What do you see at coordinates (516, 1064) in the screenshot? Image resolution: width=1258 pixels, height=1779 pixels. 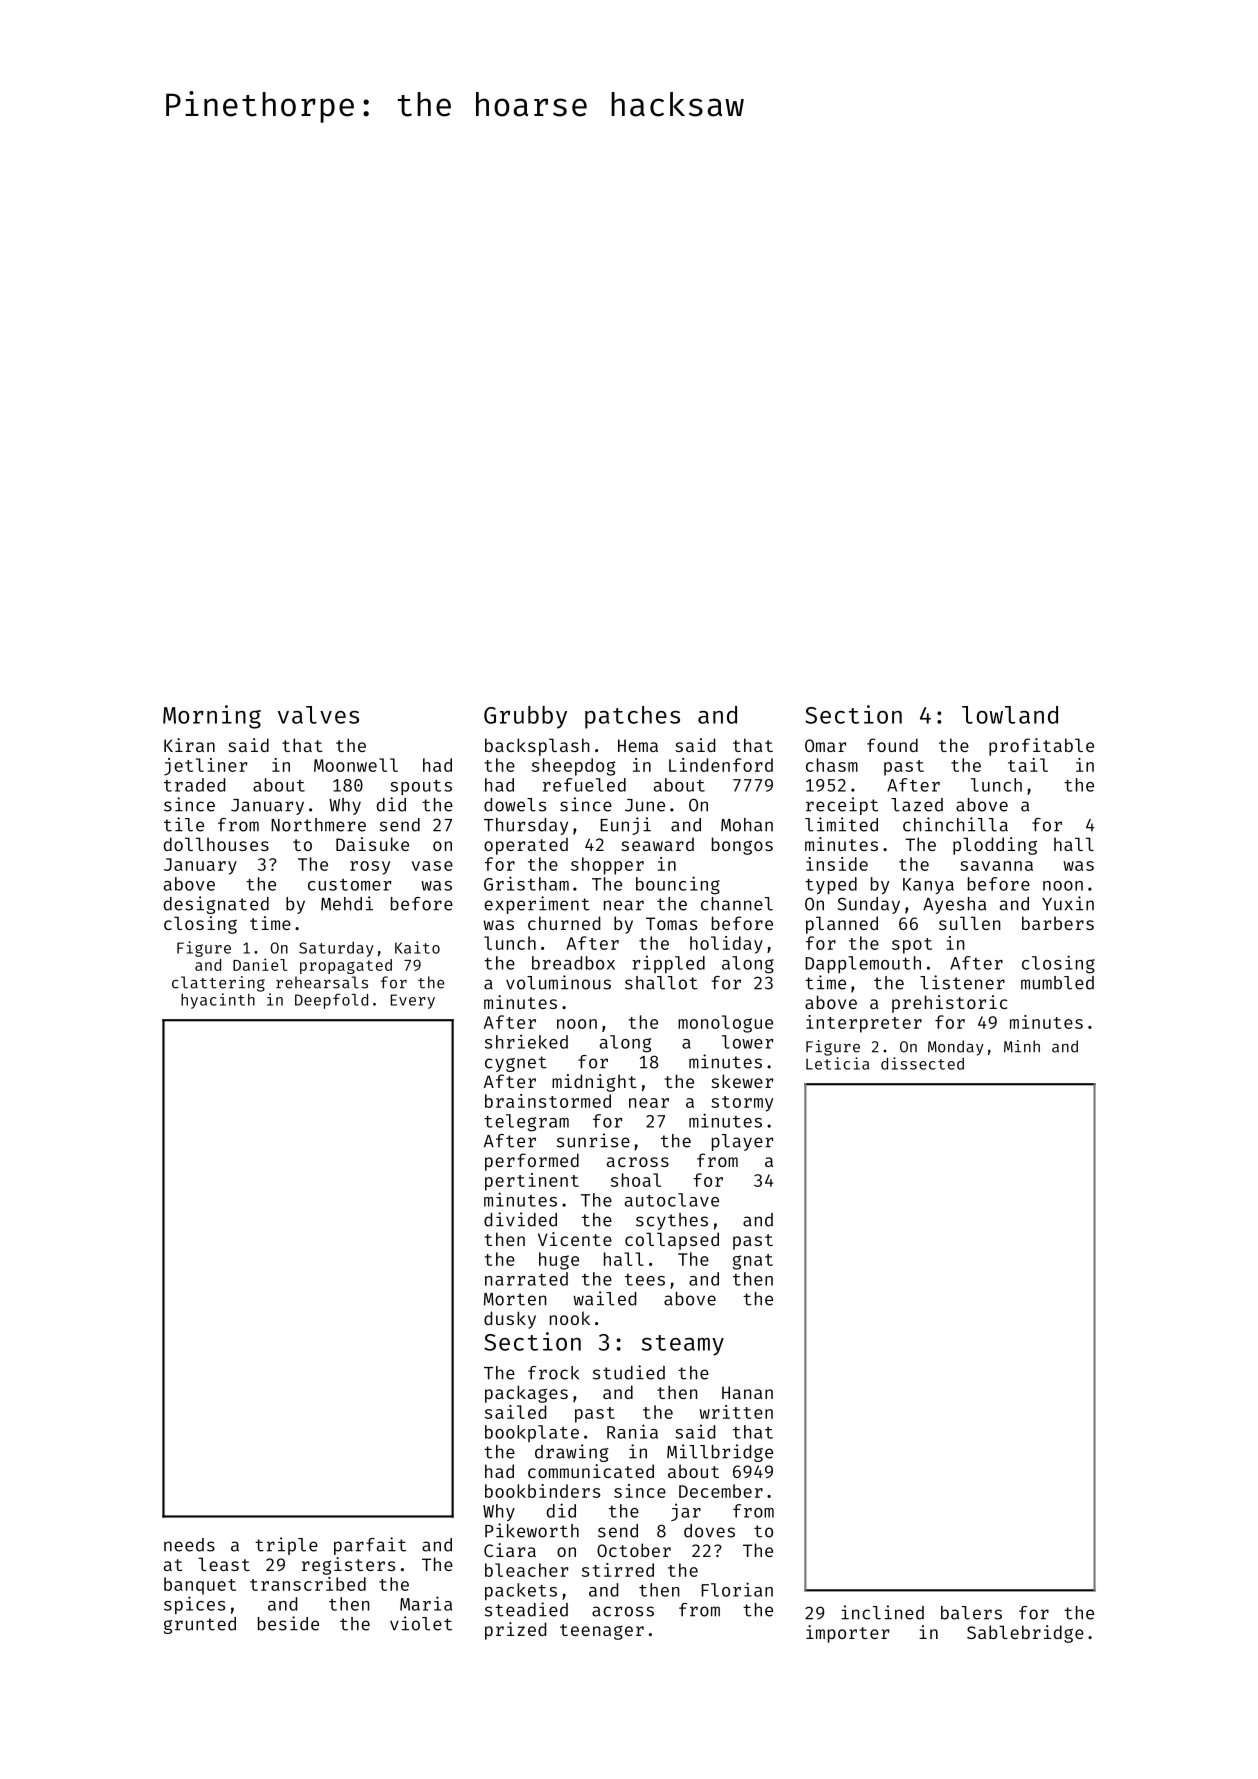 I see `cygnet` at bounding box center [516, 1064].
